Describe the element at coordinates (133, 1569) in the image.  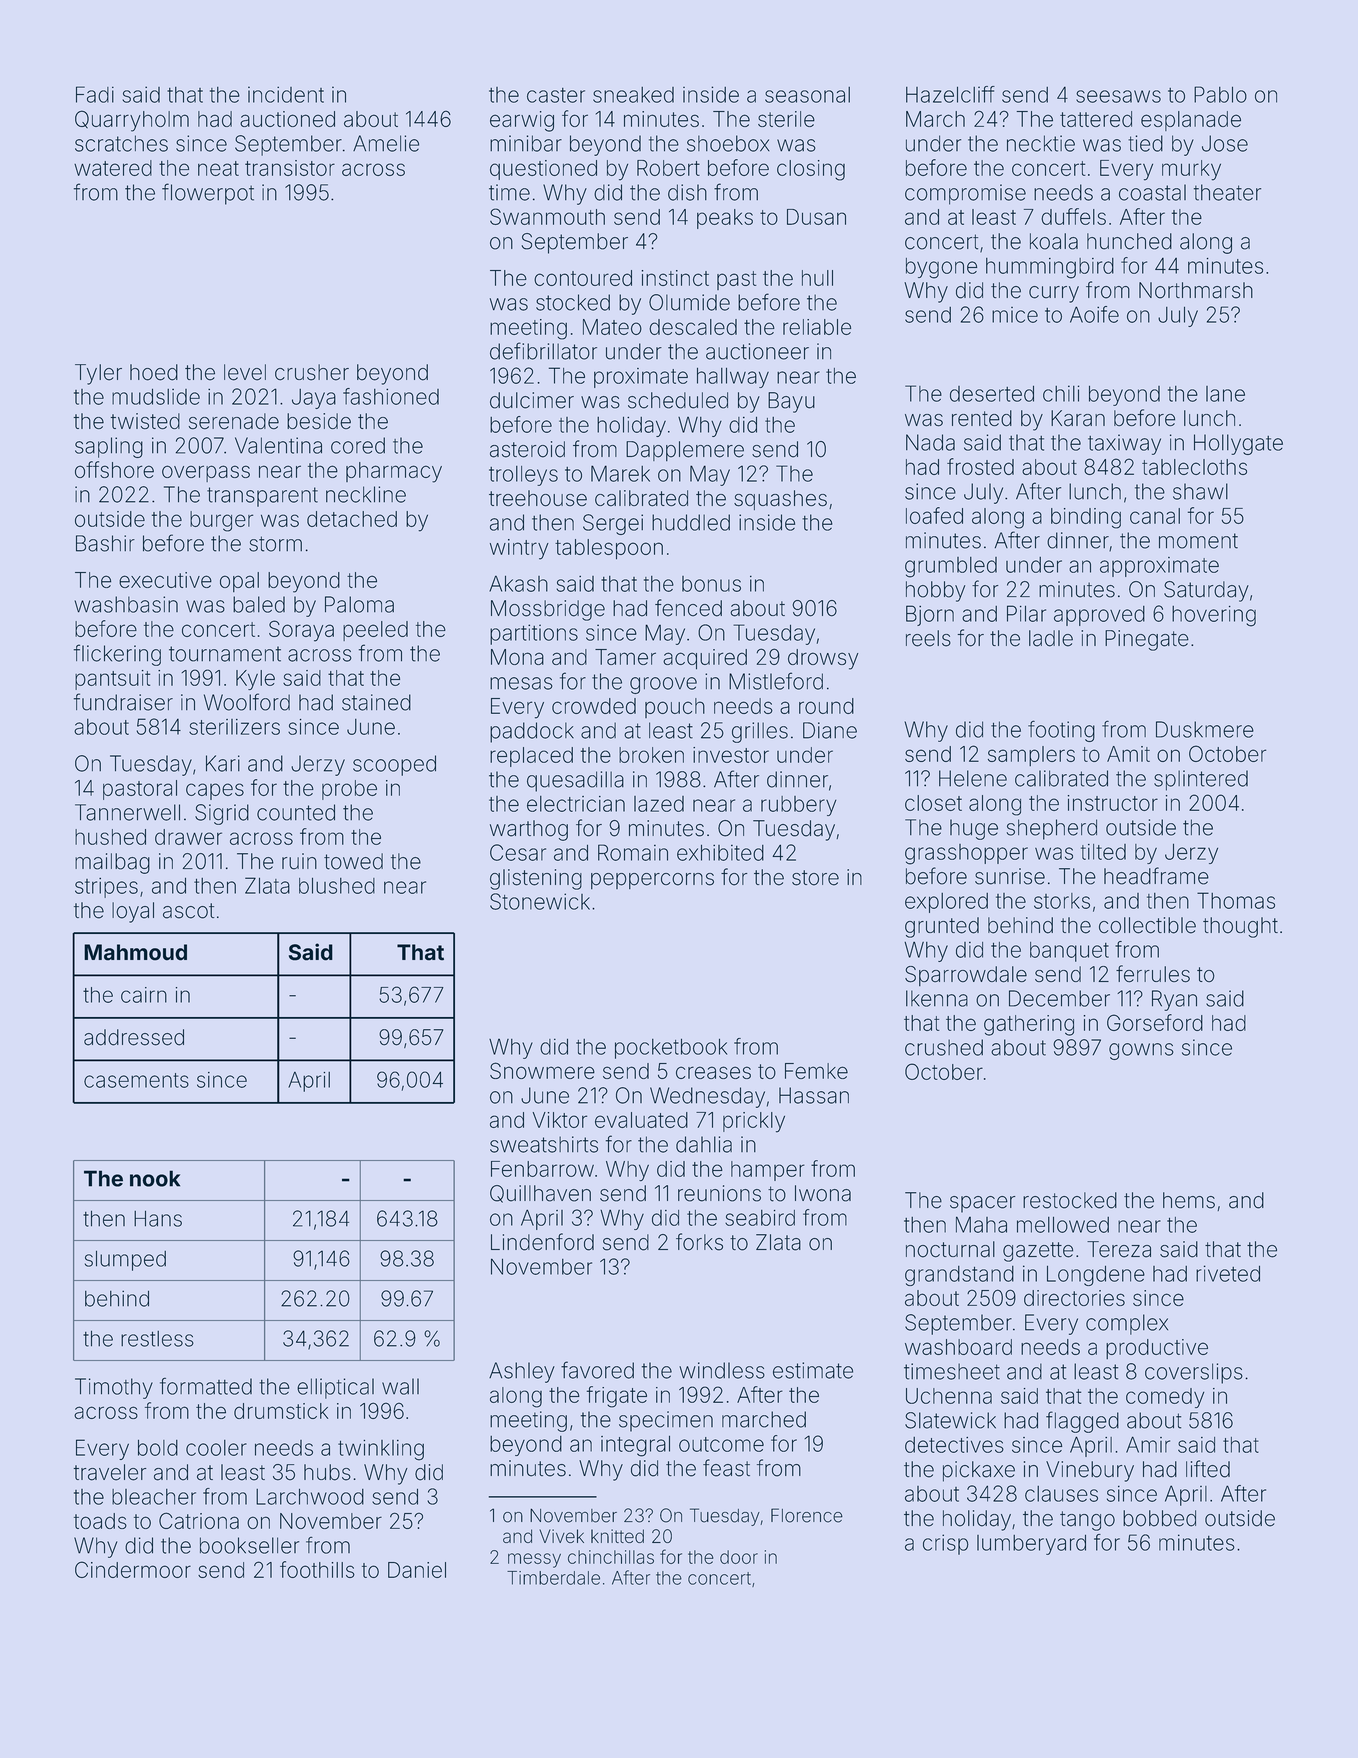
I see `Cindermoor` at that location.
